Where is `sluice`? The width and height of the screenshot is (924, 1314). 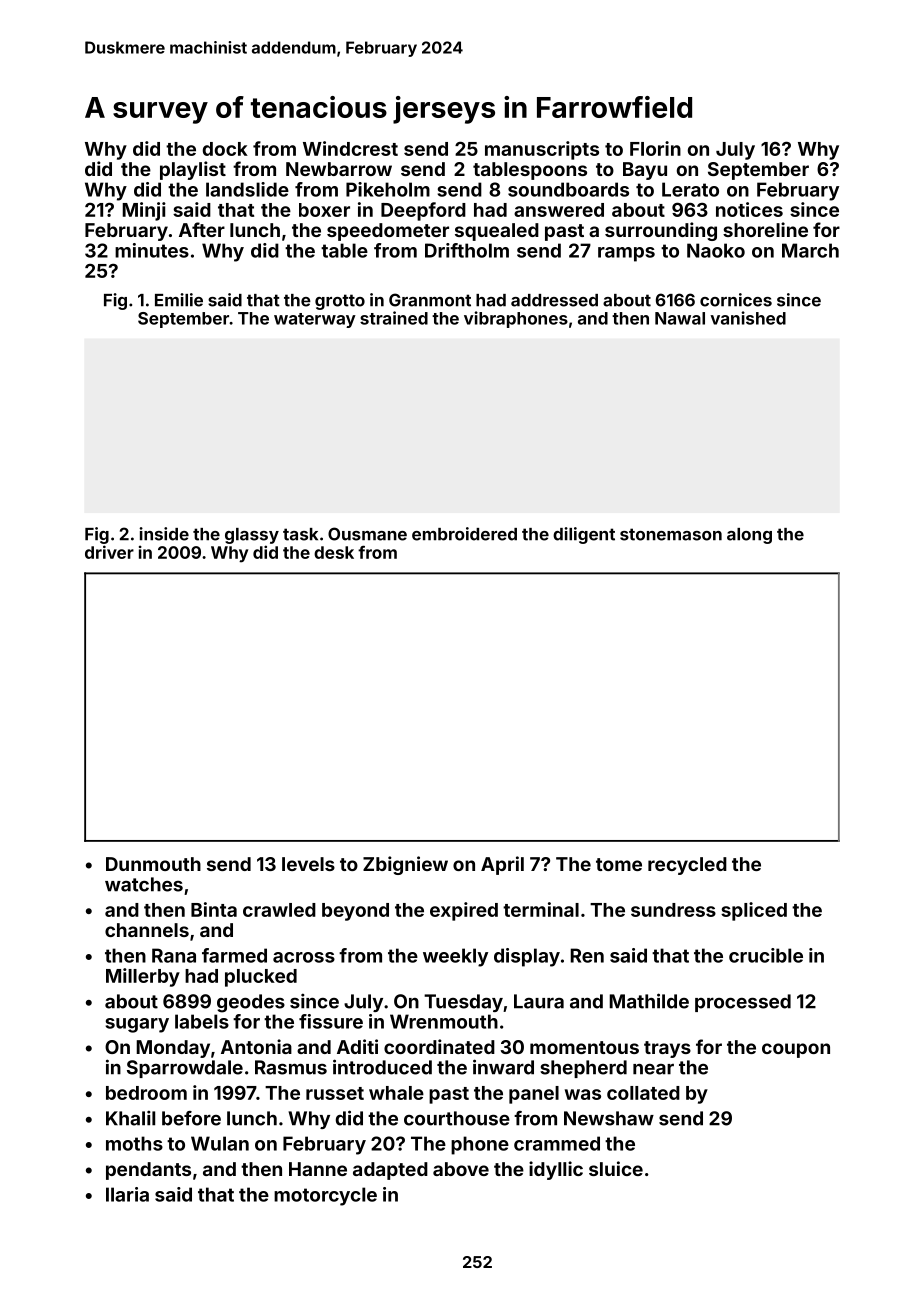 sluice is located at coordinates (616, 1168).
